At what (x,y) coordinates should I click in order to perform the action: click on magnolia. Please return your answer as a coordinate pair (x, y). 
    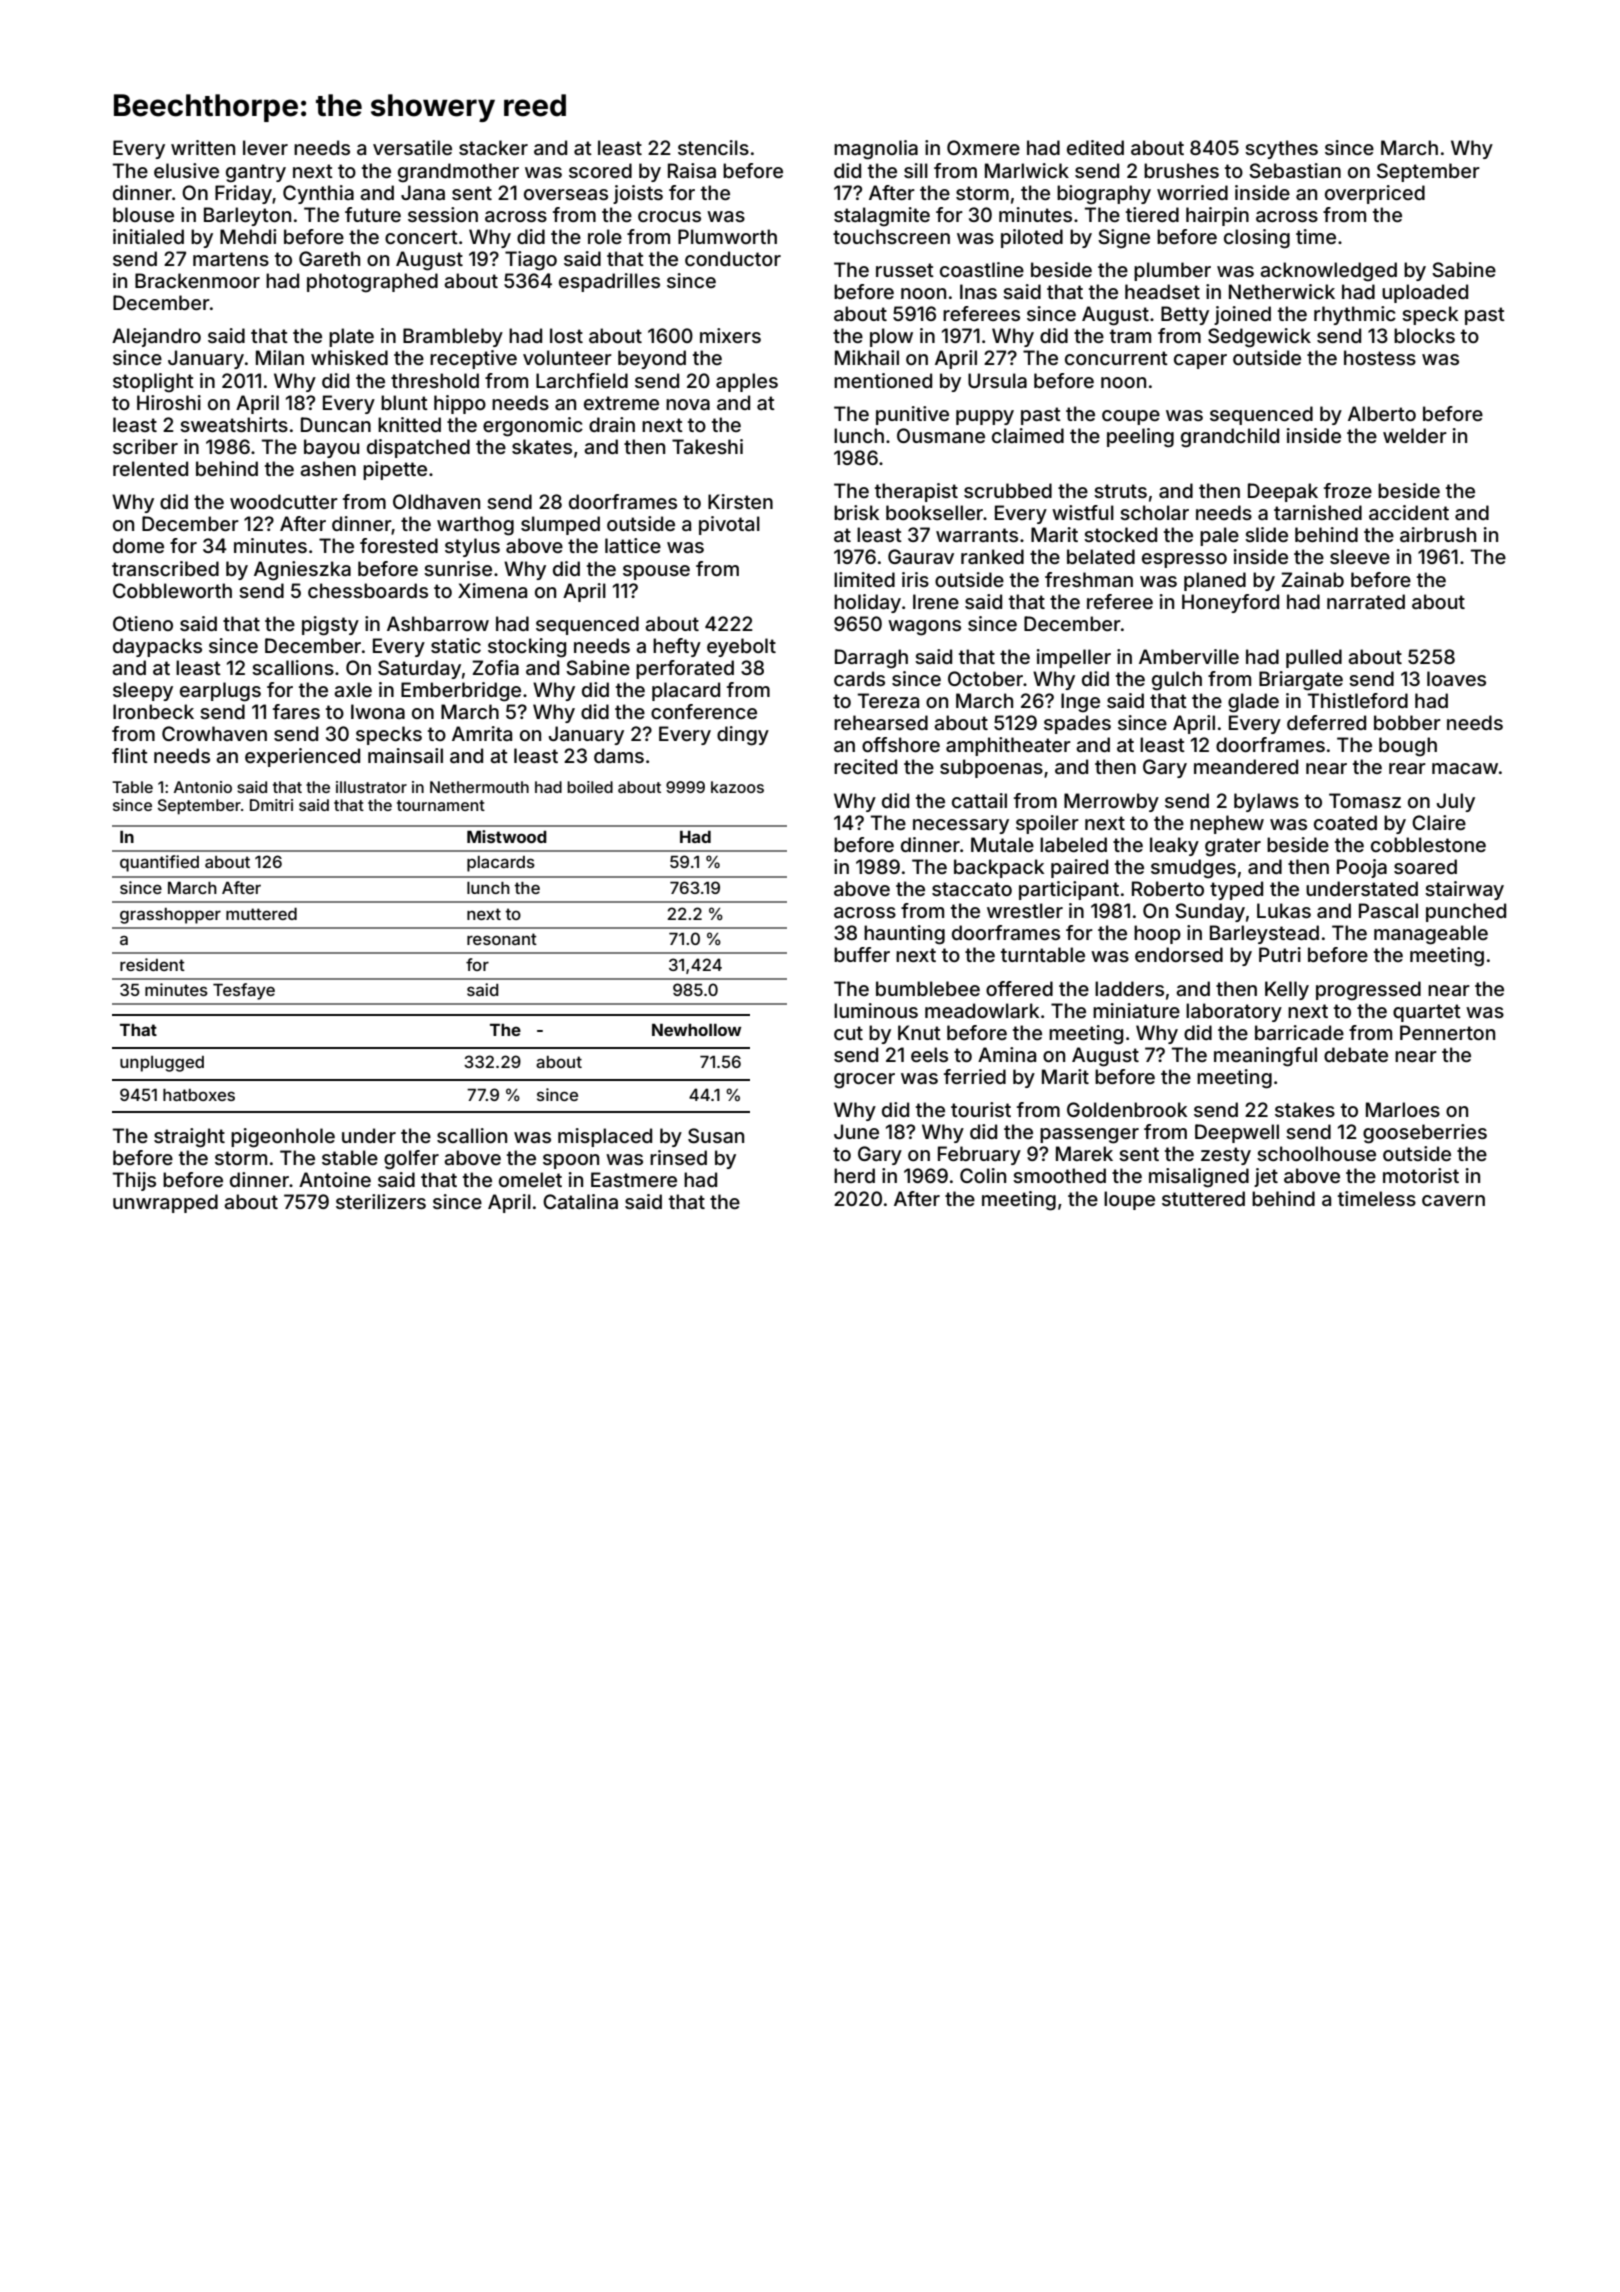
    Looking at the image, I should click on (876, 150).
